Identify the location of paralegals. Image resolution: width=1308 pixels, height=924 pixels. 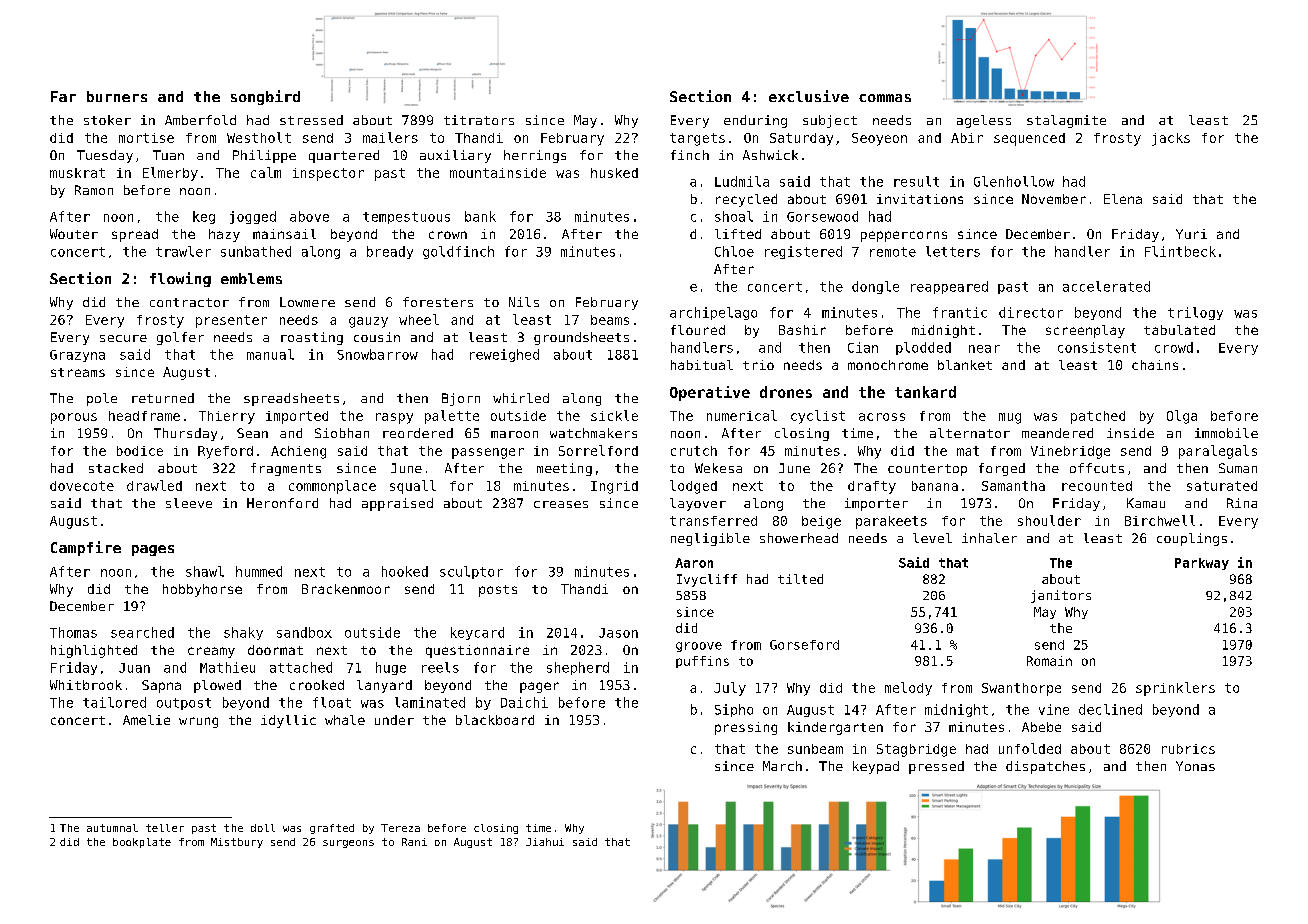
(1218, 452).
